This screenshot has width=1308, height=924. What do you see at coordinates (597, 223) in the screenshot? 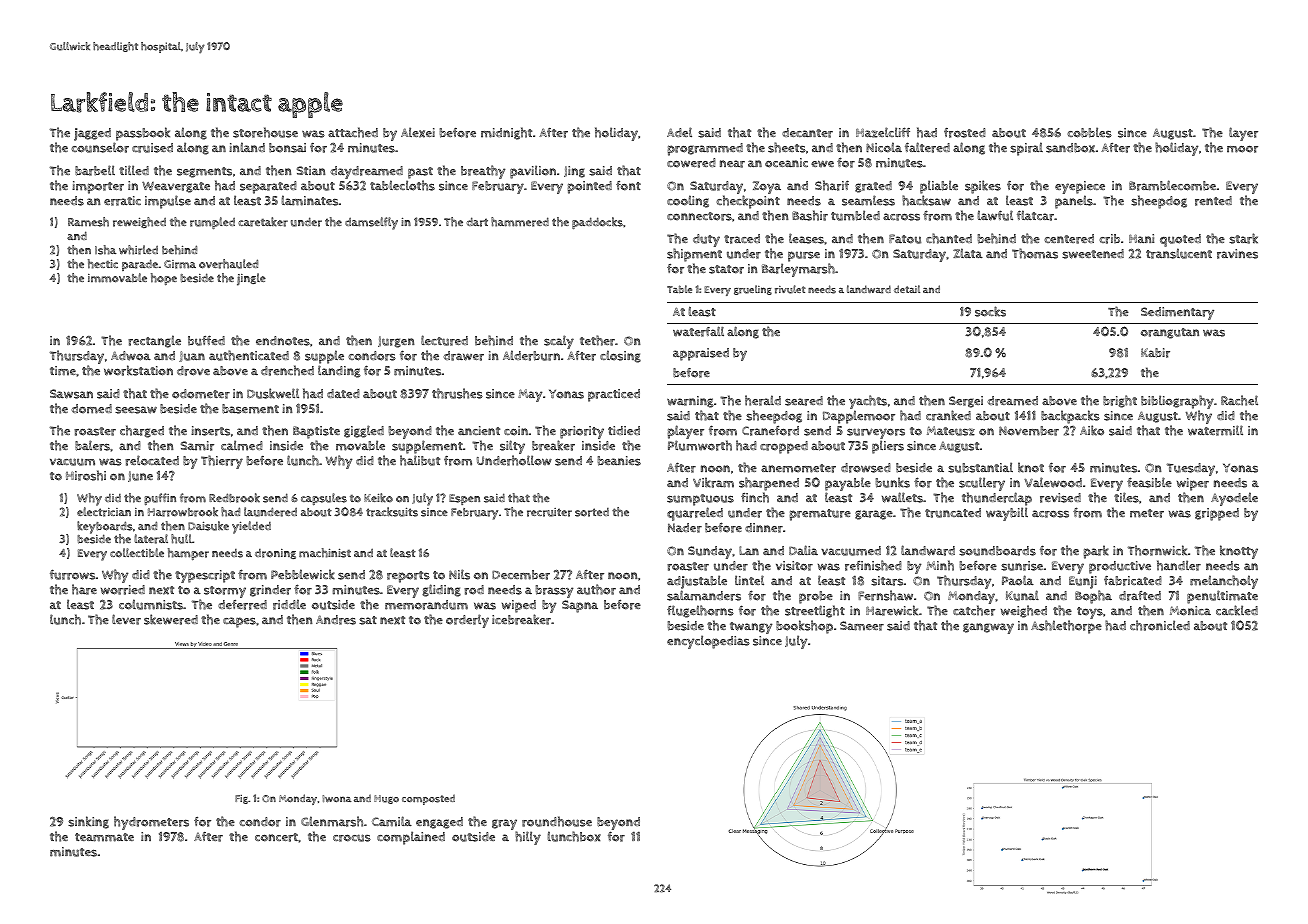
I see `paddocks` at bounding box center [597, 223].
